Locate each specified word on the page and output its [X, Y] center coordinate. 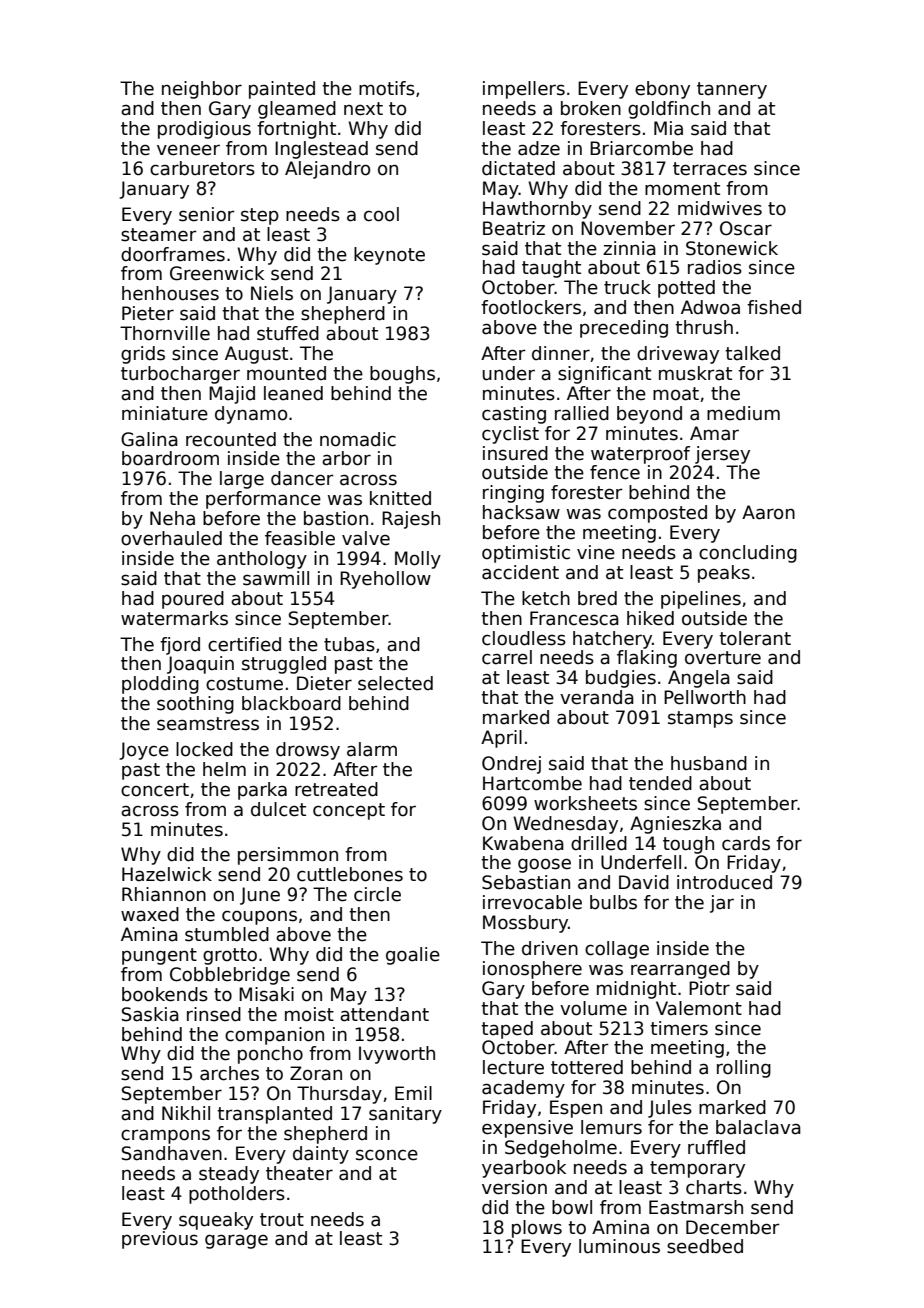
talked [752, 353]
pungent [159, 956]
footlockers [531, 307]
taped [507, 1030]
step [260, 216]
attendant [384, 1014]
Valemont [699, 1008]
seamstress [208, 724]
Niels [272, 293]
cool [381, 214]
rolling [744, 1069]
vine [596, 552]
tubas [349, 644]
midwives [720, 208]
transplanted [274, 1115]
